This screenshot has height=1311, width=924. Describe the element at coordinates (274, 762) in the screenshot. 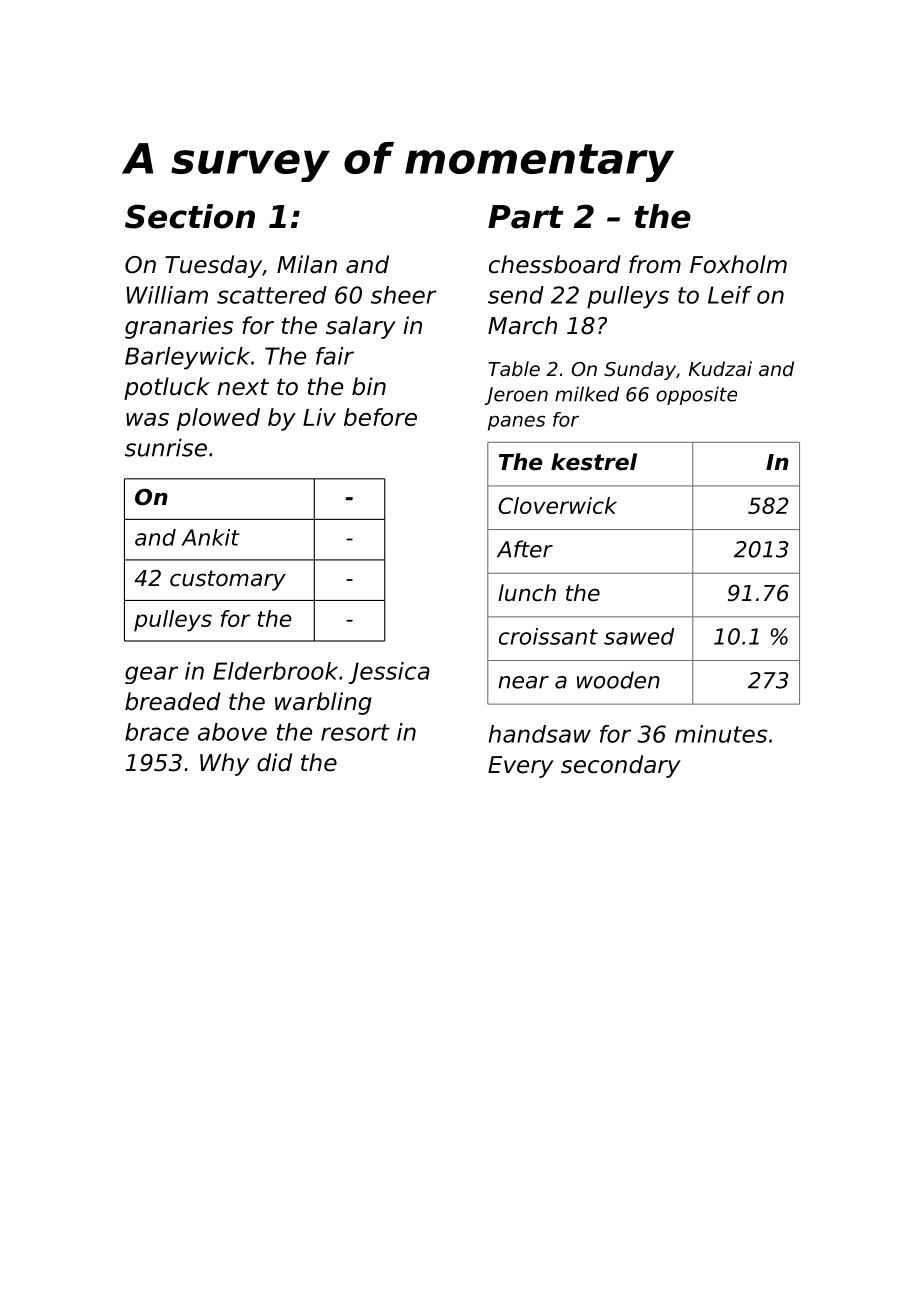

I see `did` at that location.
